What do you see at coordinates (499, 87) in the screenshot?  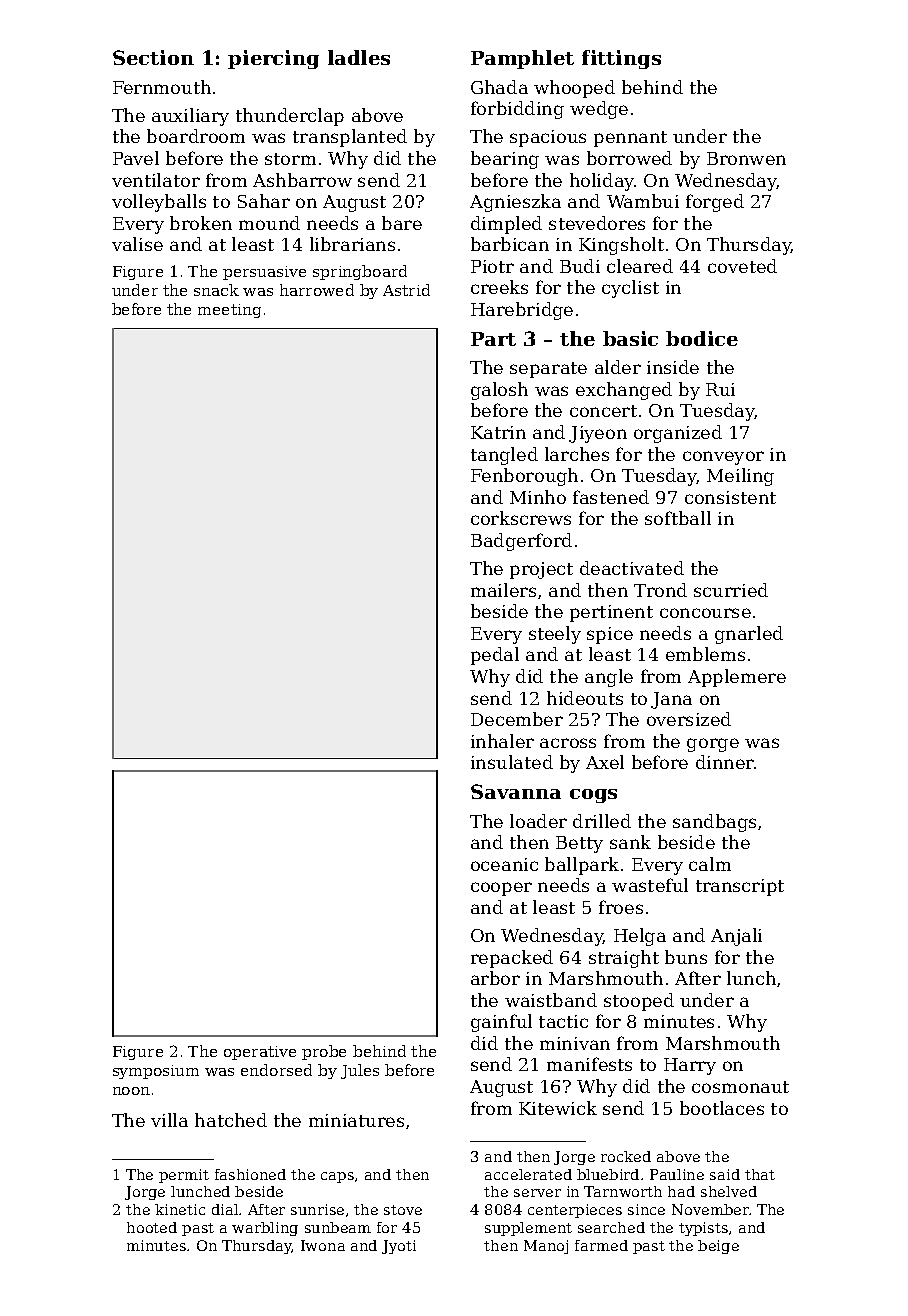 I see `Ghada` at bounding box center [499, 87].
